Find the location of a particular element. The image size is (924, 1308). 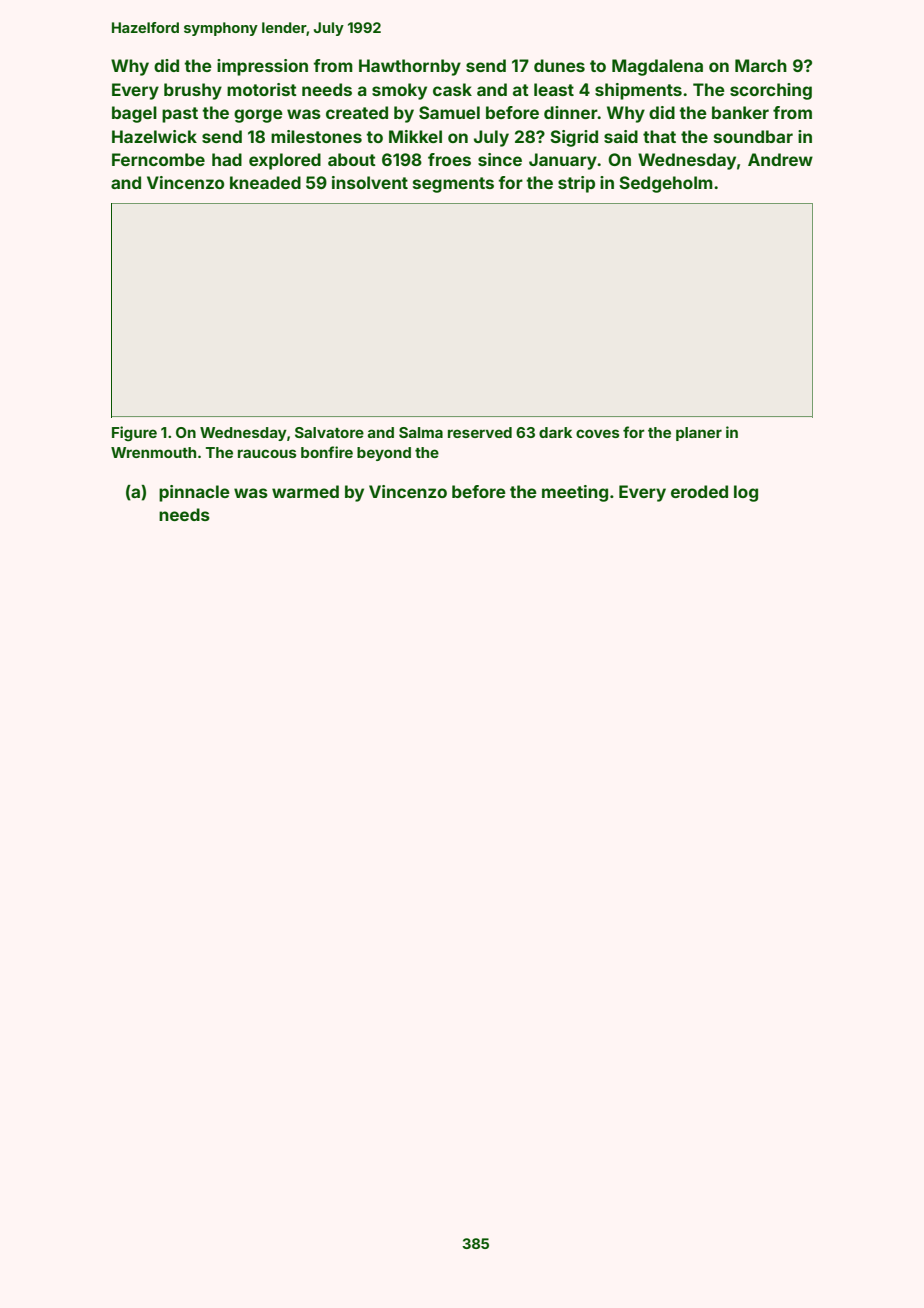

meeting is located at coordinates (575, 493).
